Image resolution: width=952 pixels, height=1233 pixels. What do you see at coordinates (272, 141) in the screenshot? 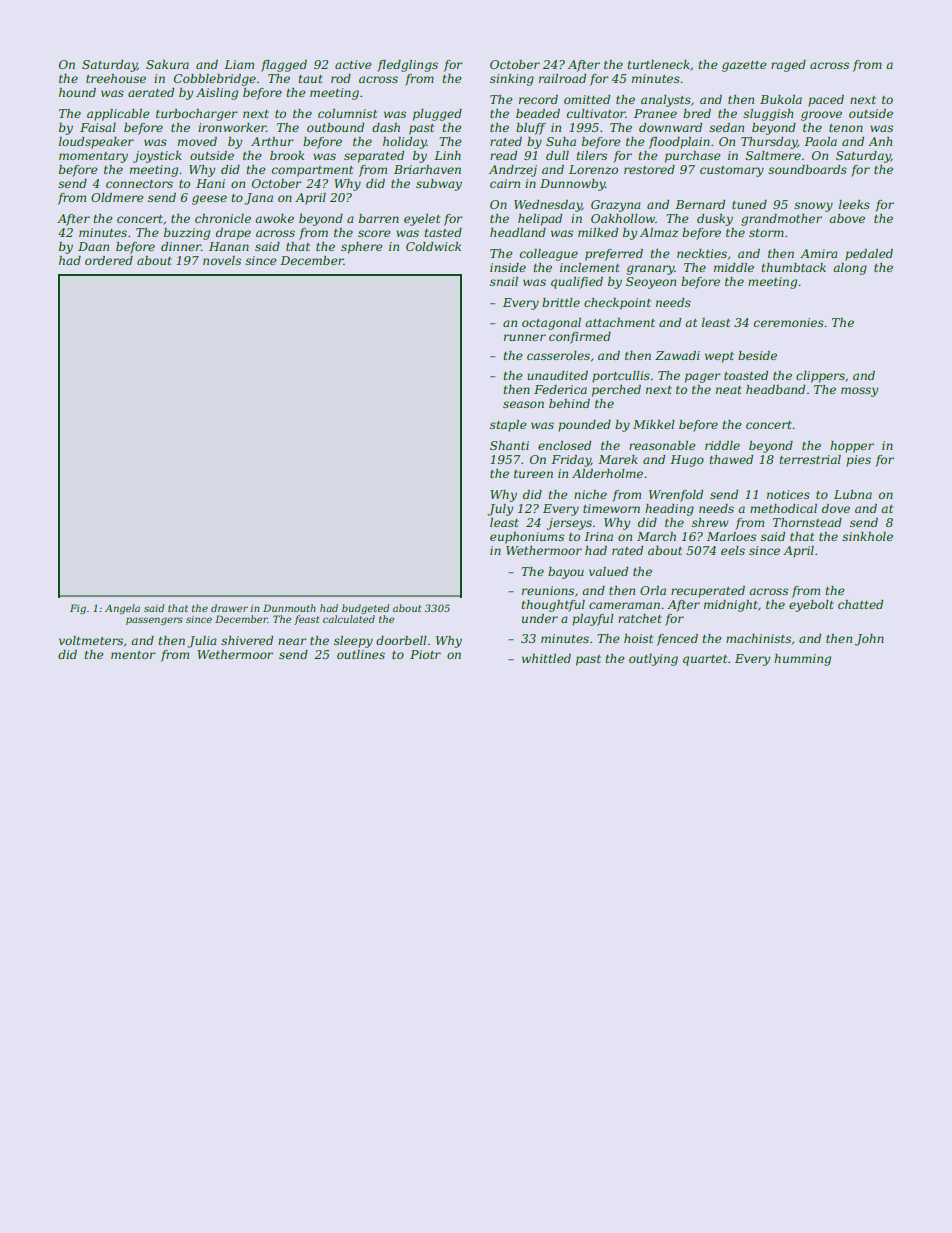
I see `Arthur` at bounding box center [272, 141].
